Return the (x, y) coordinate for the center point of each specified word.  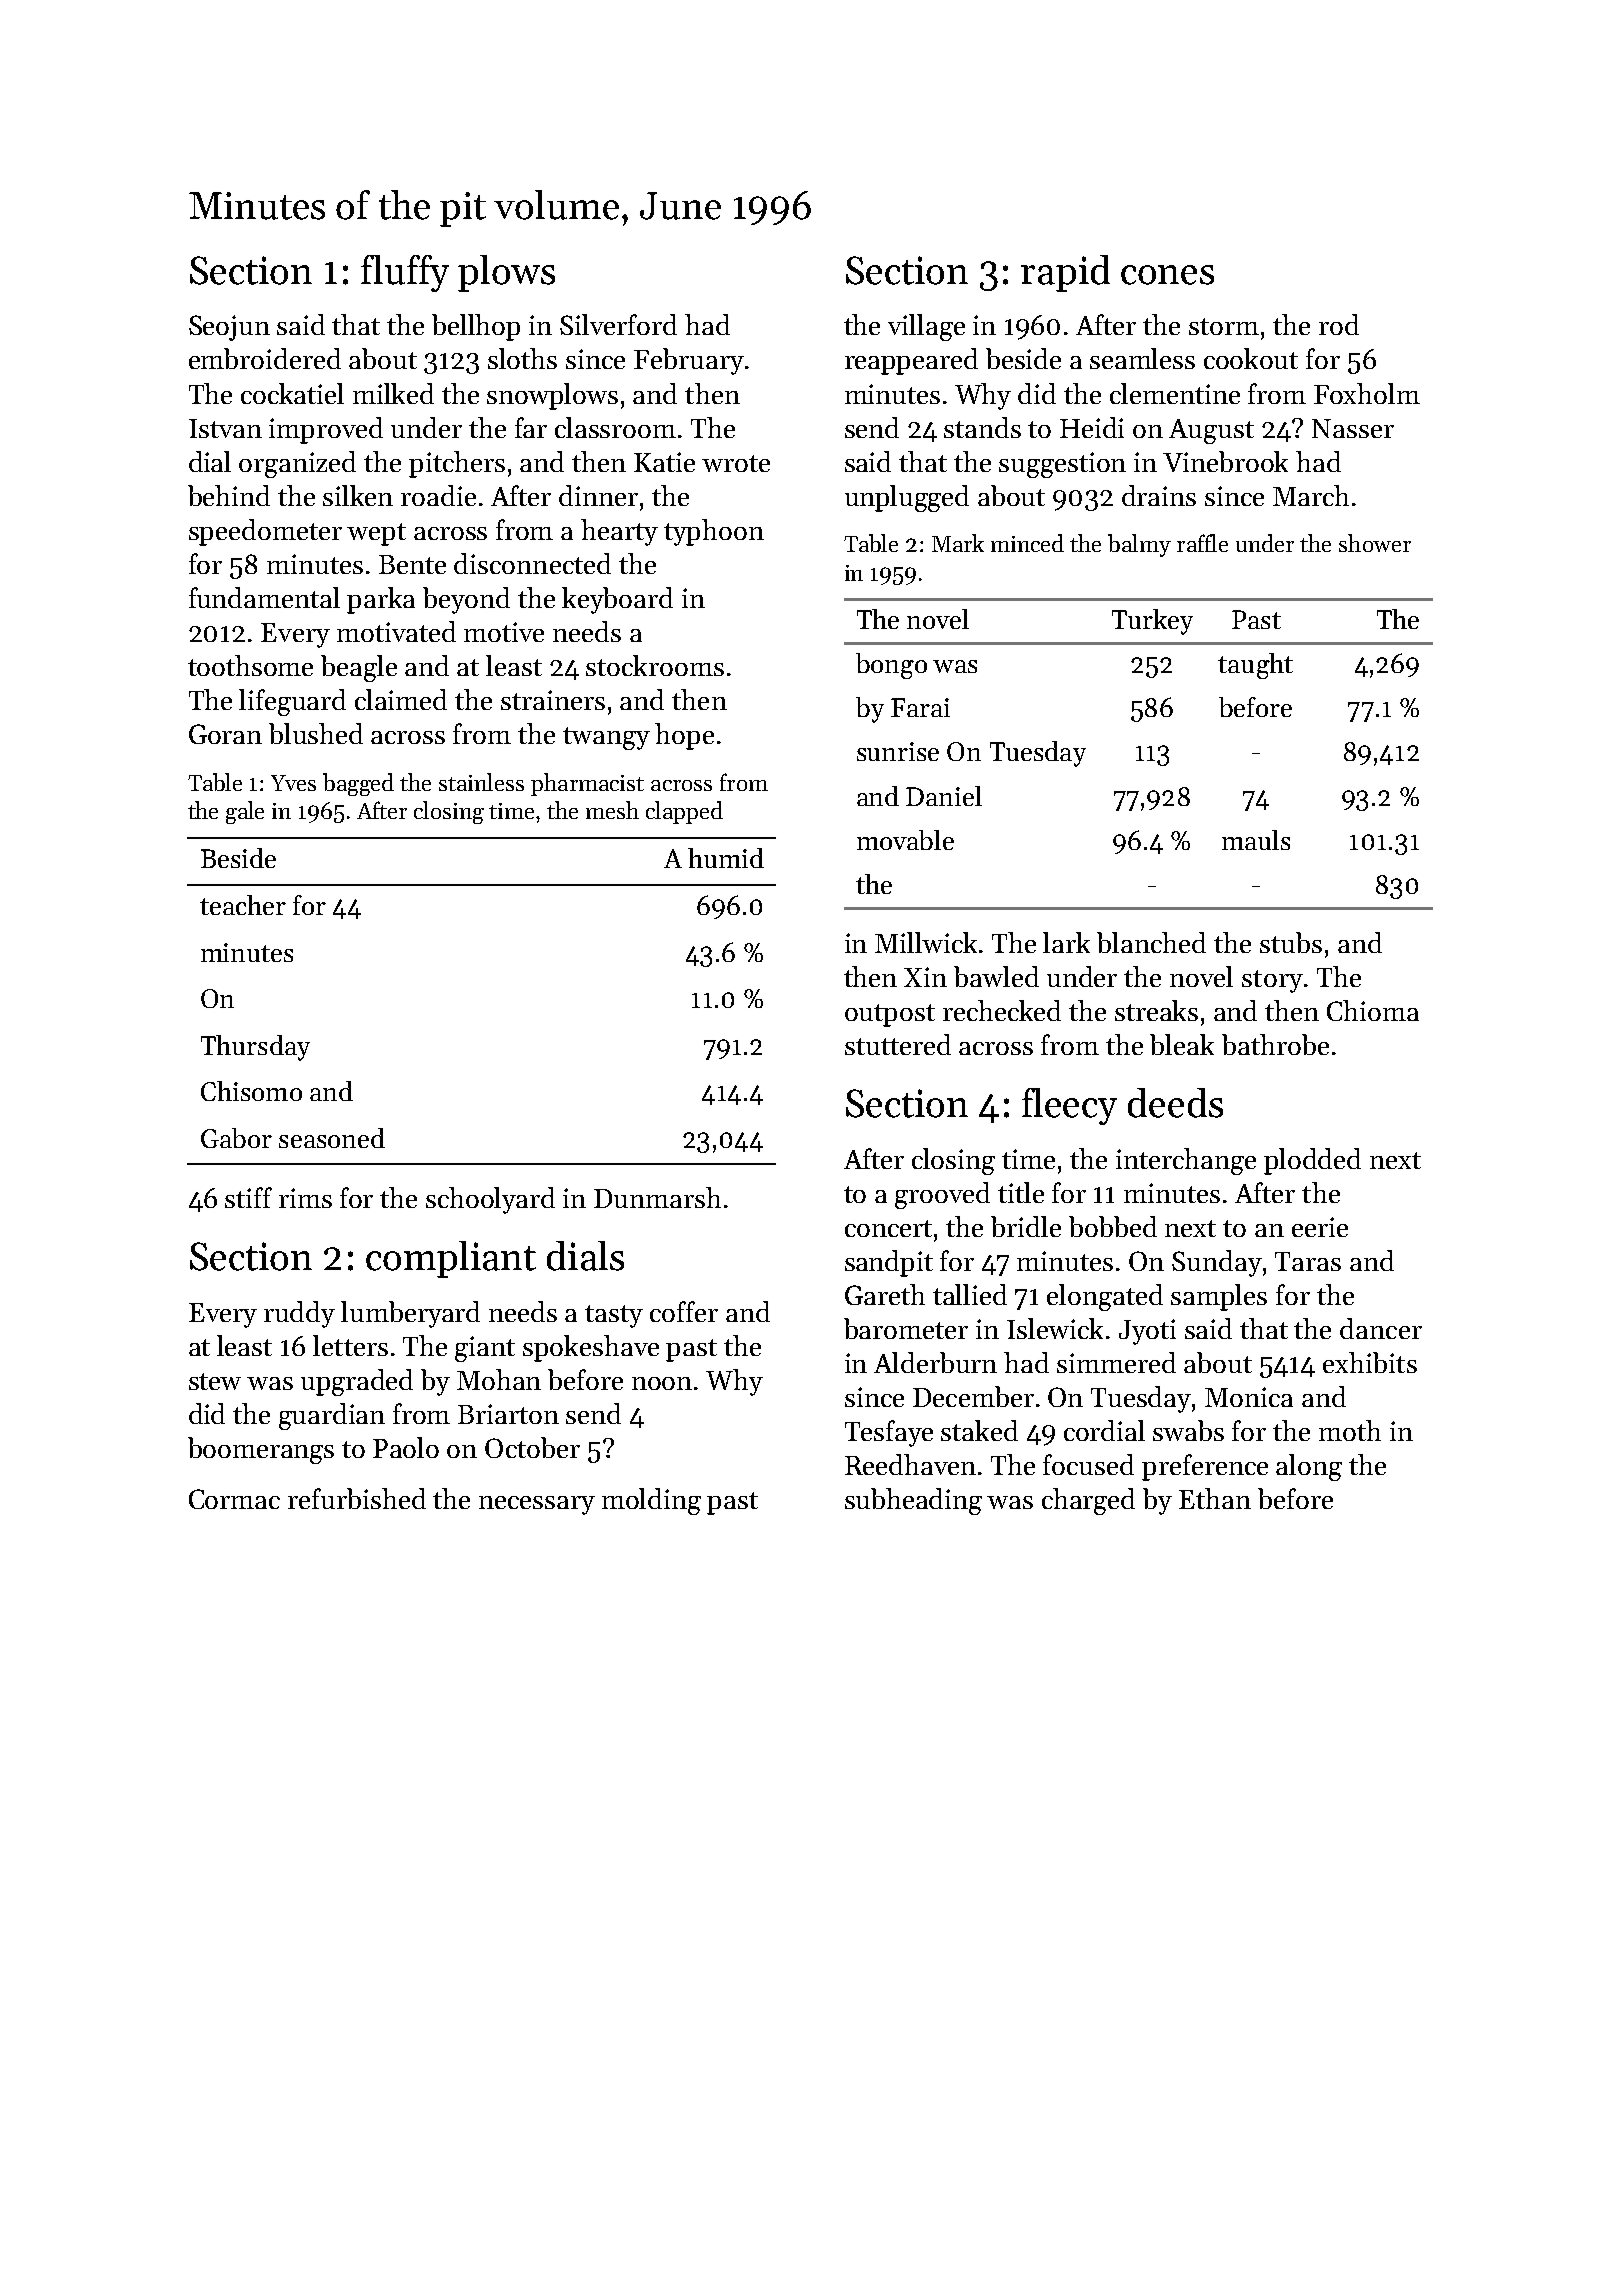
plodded (1312, 1161)
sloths (522, 358)
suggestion (1062, 465)
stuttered (898, 1044)
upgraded (357, 1382)
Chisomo (251, 1091)
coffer (684, 1311)
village (926, 327)
